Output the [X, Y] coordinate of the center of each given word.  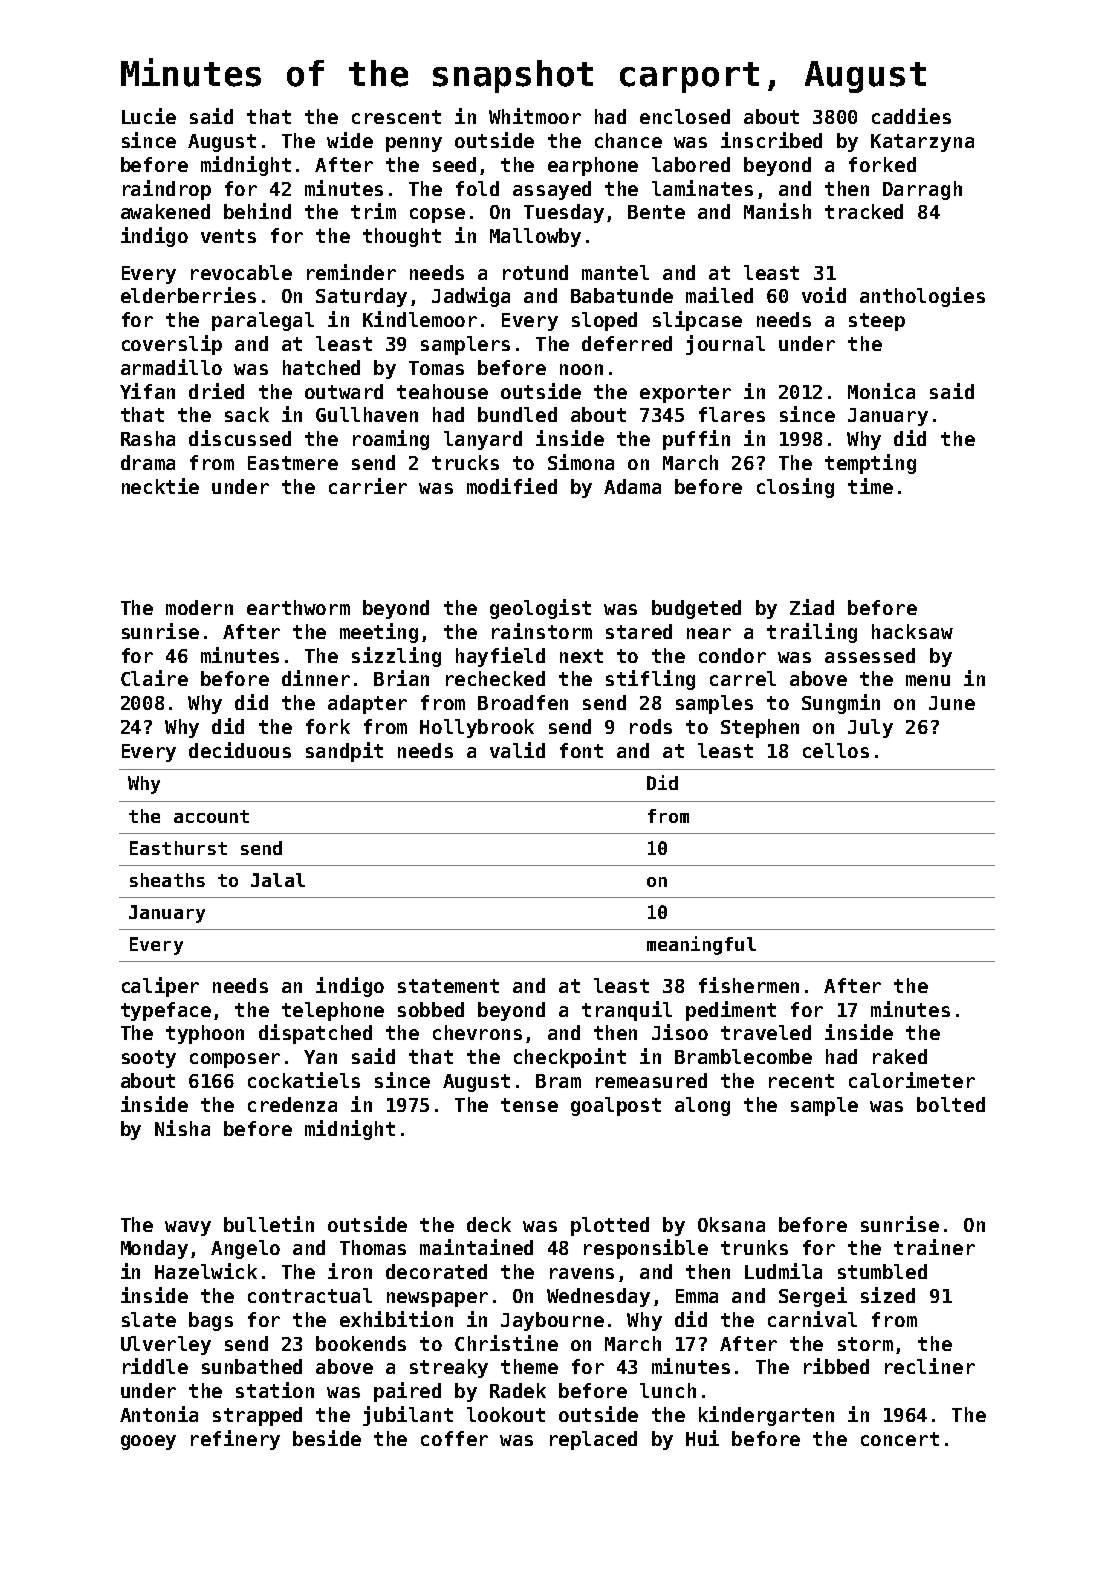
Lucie [149, 116]
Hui [702, 1438]
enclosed [685, 116]
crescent [396, 117]
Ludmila [783, 1271]
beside [327, 1438]
